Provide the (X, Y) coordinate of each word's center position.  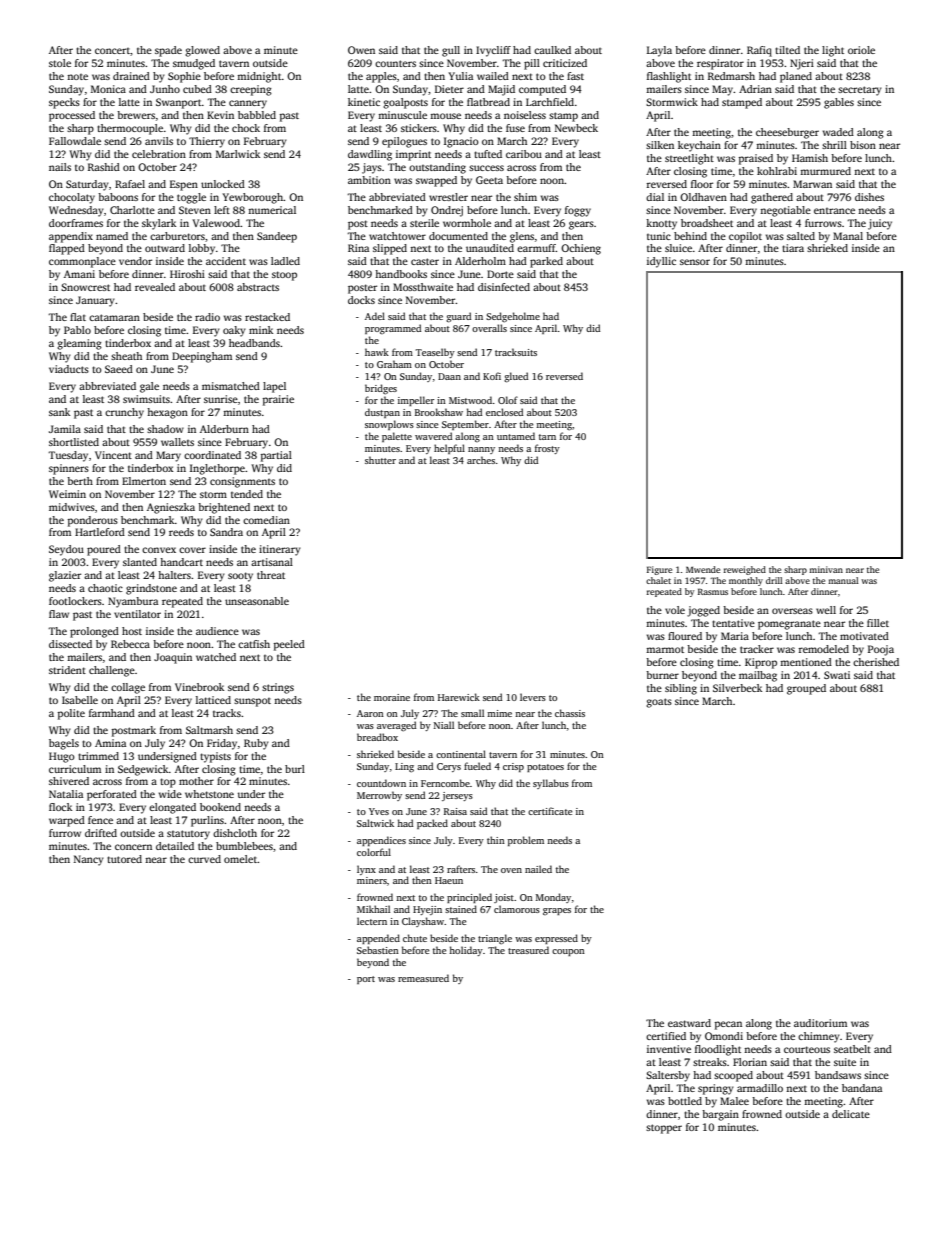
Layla (659, 51)
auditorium (820, 1023)
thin (496, 840)
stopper (664, 1129)
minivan (826, 569)
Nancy (89, 860)
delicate (851, 1114)
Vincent (113, 455)
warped (67, 821)
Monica (108, 89)
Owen (361, 50)
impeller (416, 401)
